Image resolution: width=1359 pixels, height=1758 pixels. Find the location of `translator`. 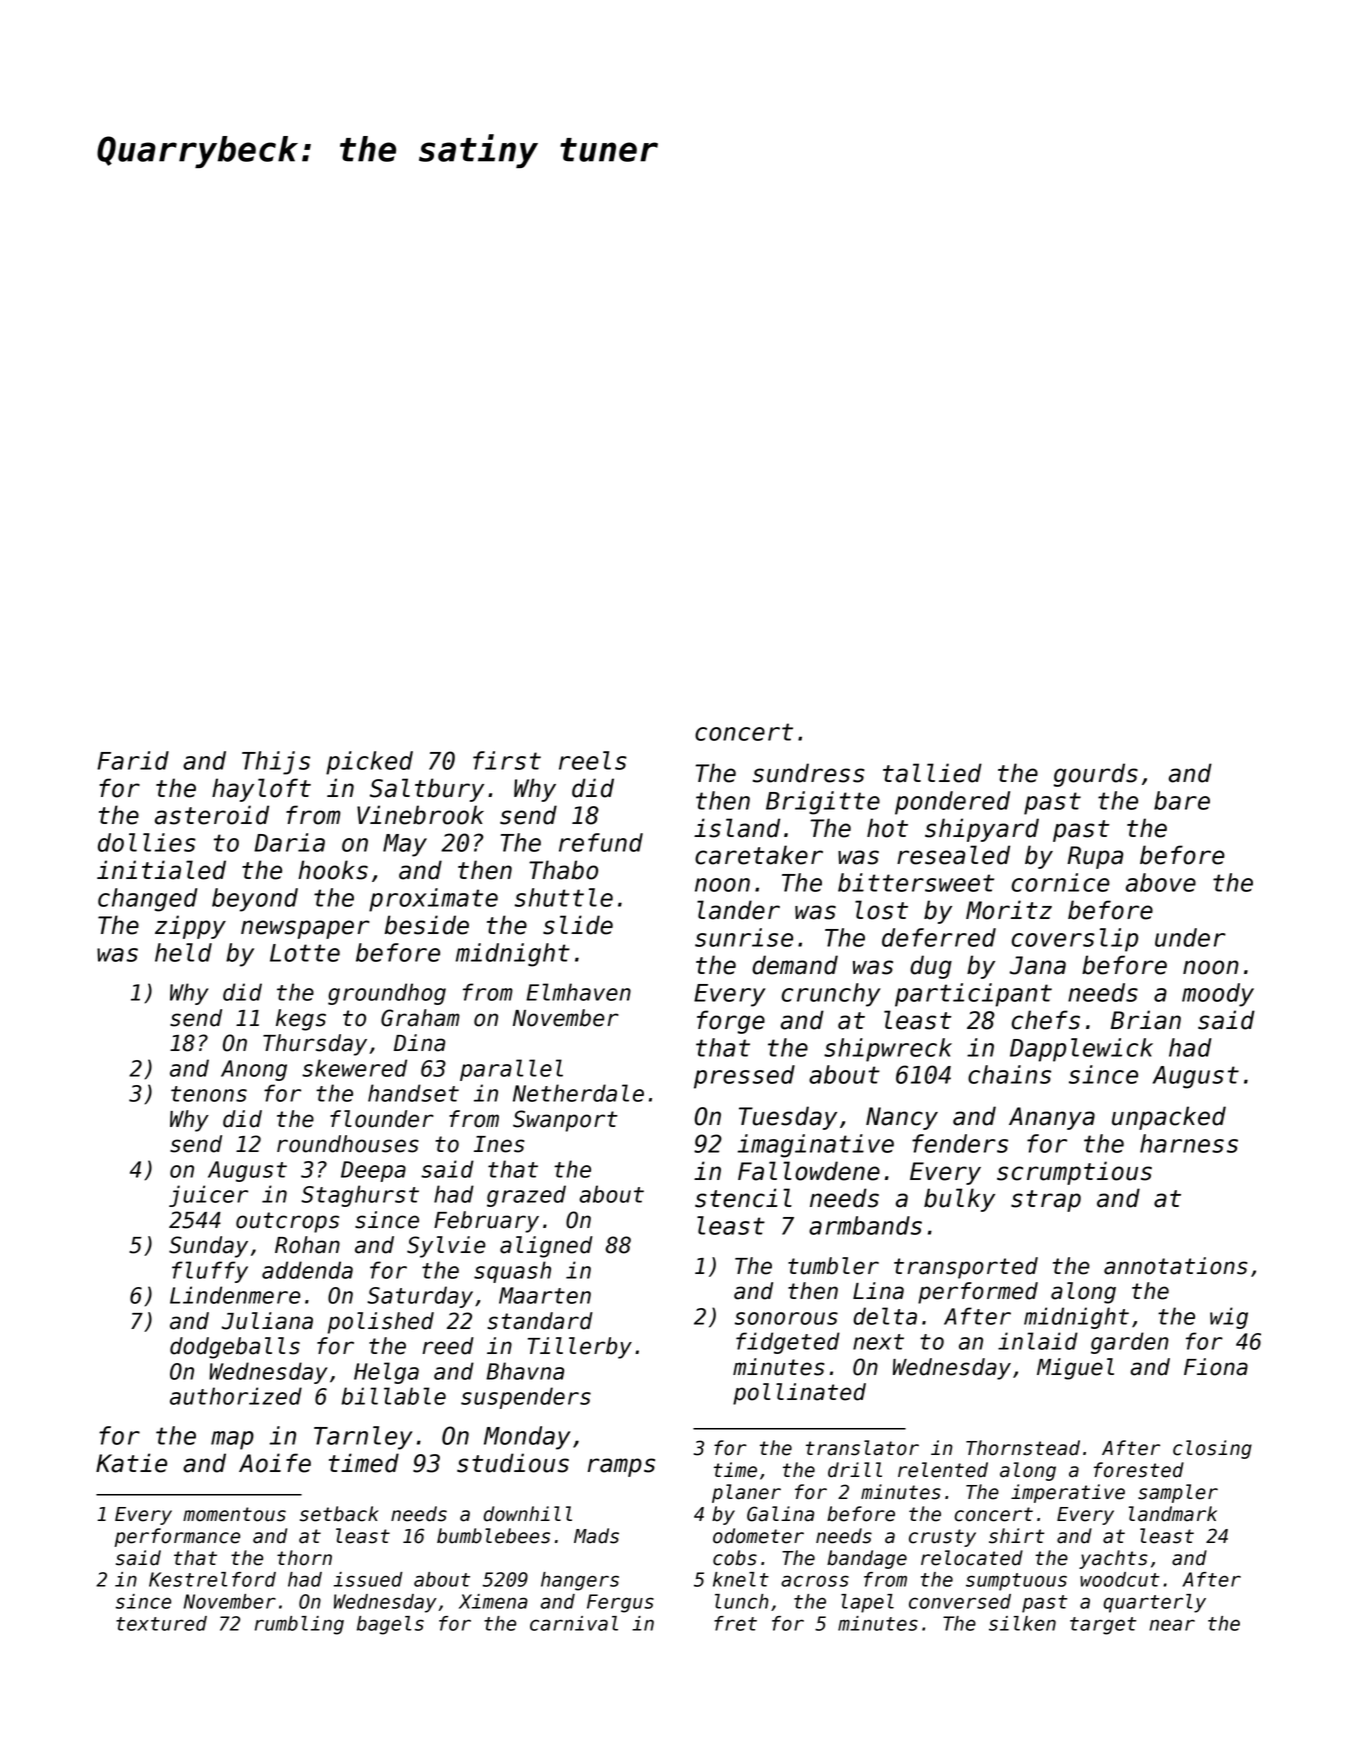

translator is located at coordinates (862, 1448).
